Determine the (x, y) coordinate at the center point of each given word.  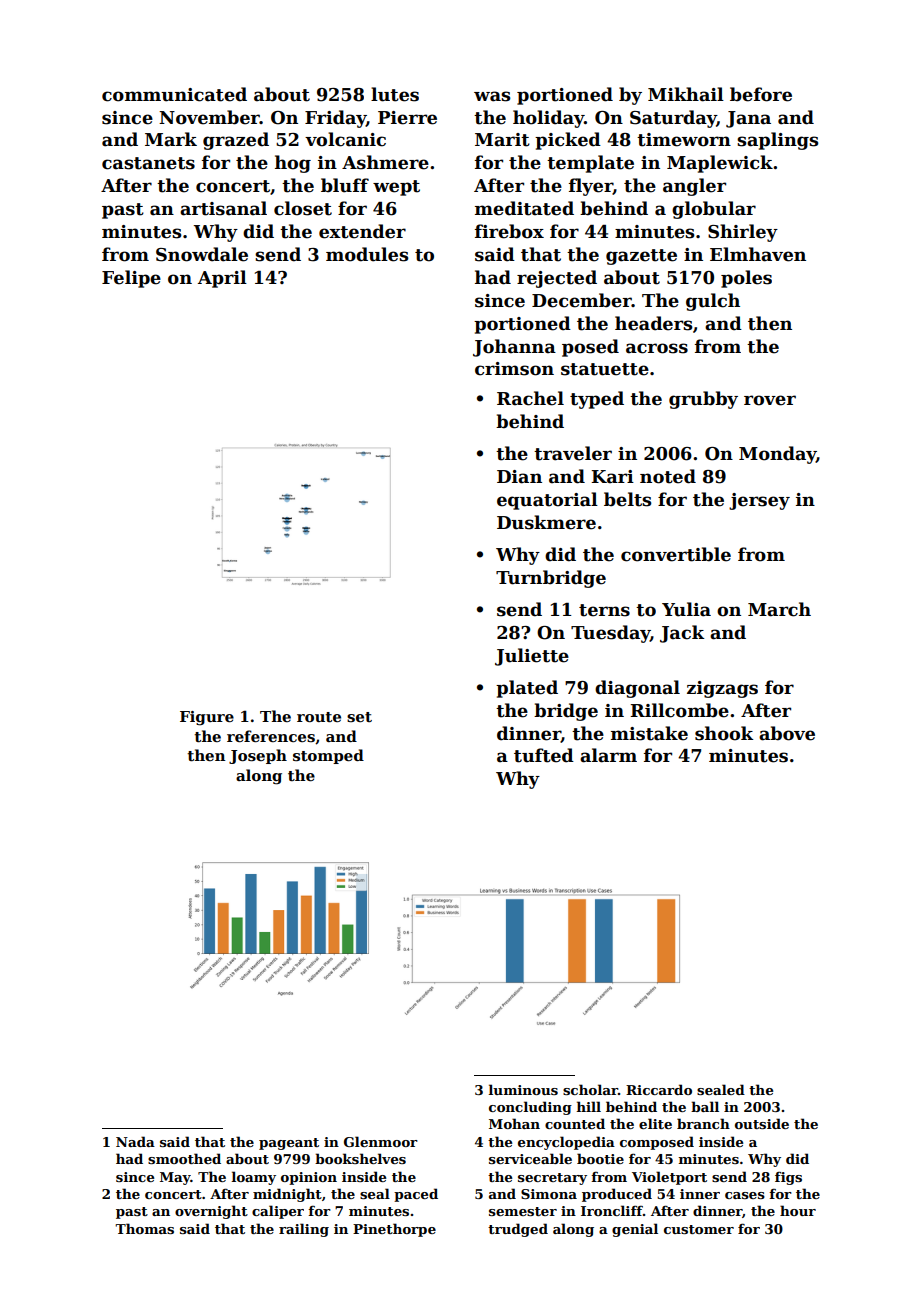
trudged (518, 1230)
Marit (502, 140)
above (787, 733)
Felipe (131, 279)
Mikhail (686, 94)
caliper (278, 1212)
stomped (328, 756)
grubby (703, 400)
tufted (544, 755)
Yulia (686, 609)
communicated (174, 94)
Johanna (514, 348)
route (319, 717)
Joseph (258, 756)
